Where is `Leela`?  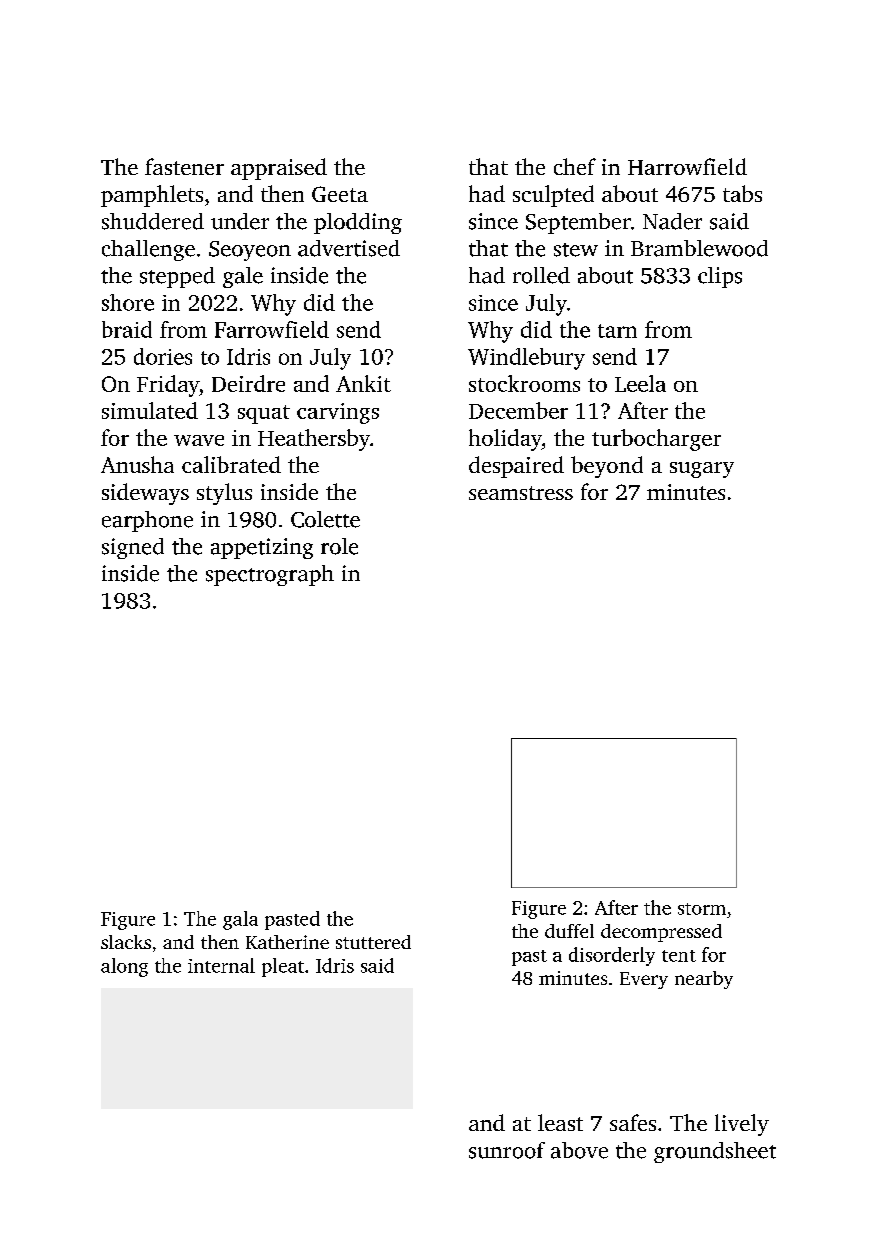 Leela is located at coordinates (640, 383).
